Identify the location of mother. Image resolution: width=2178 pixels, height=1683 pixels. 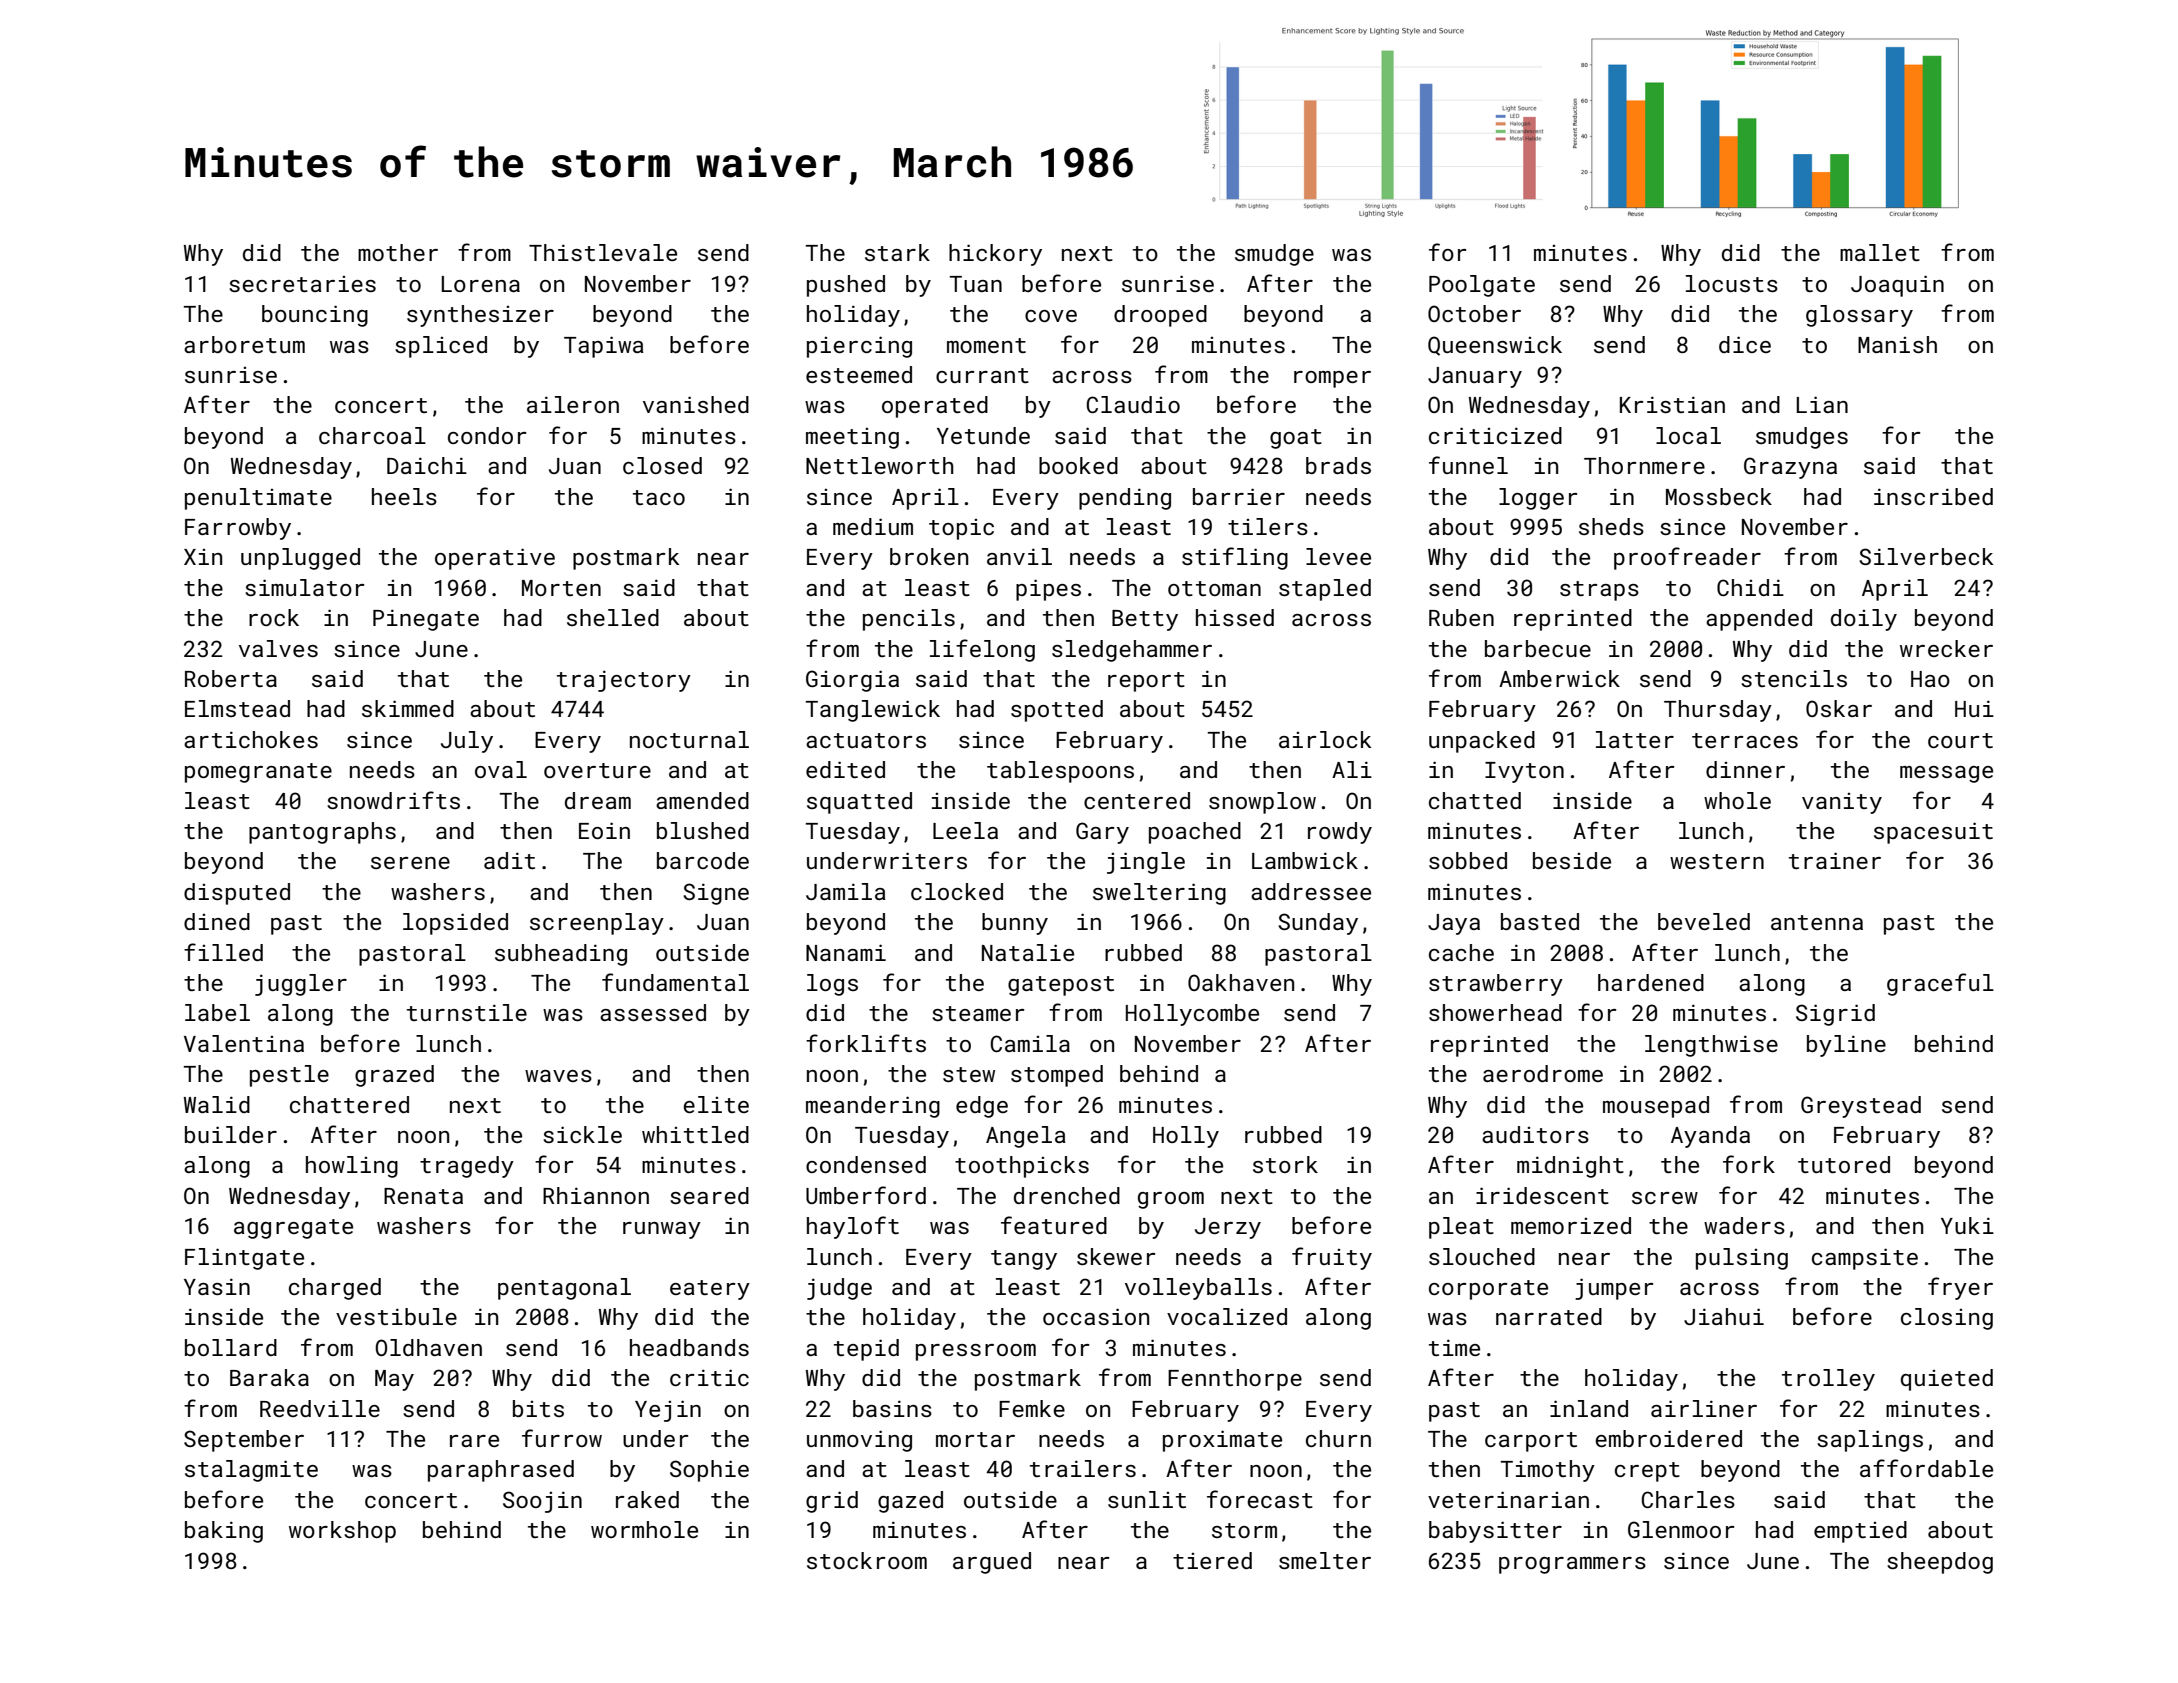
(398, 252).
